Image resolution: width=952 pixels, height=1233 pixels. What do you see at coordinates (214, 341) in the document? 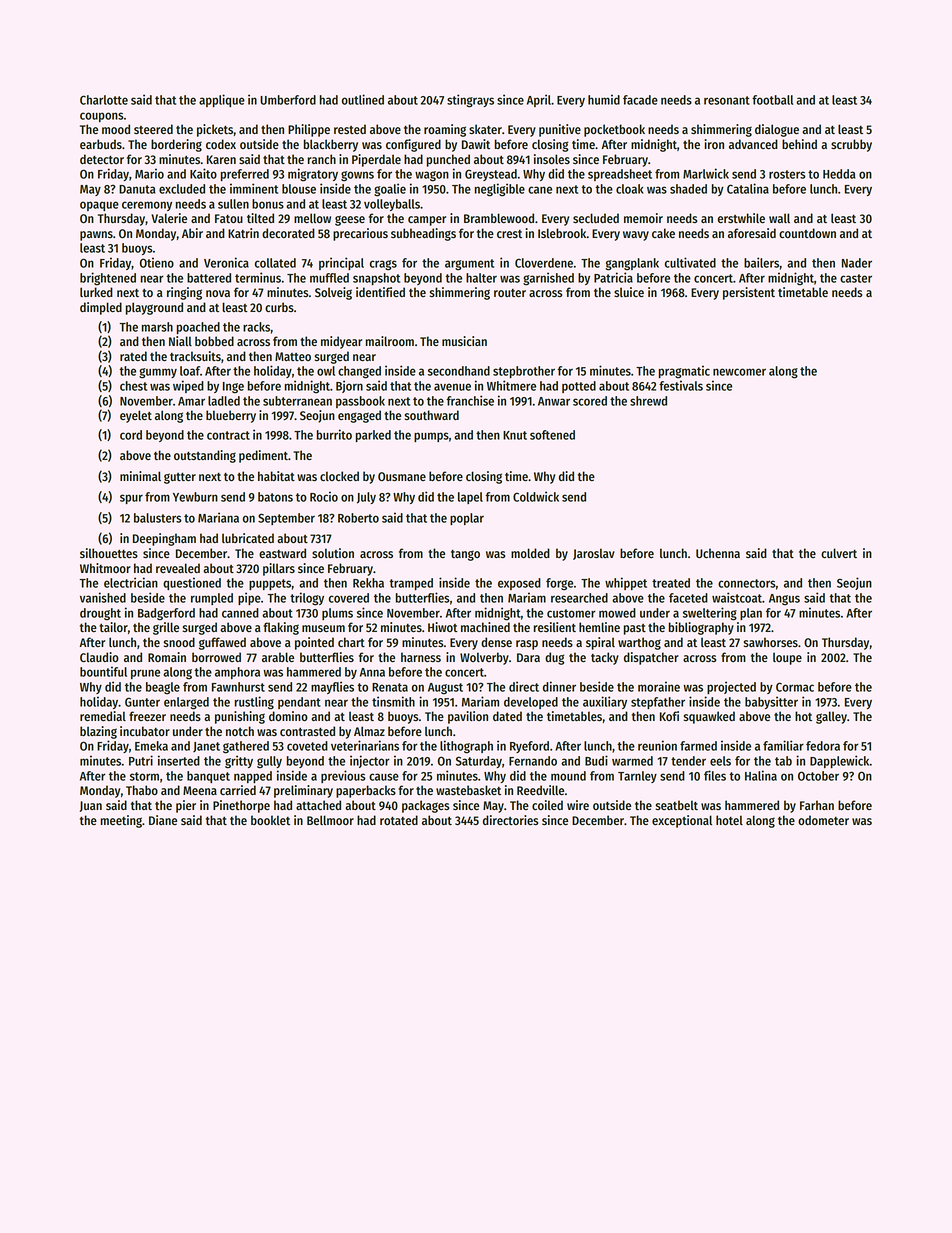
I see `bobbed` at bounding box center [214, 341].
